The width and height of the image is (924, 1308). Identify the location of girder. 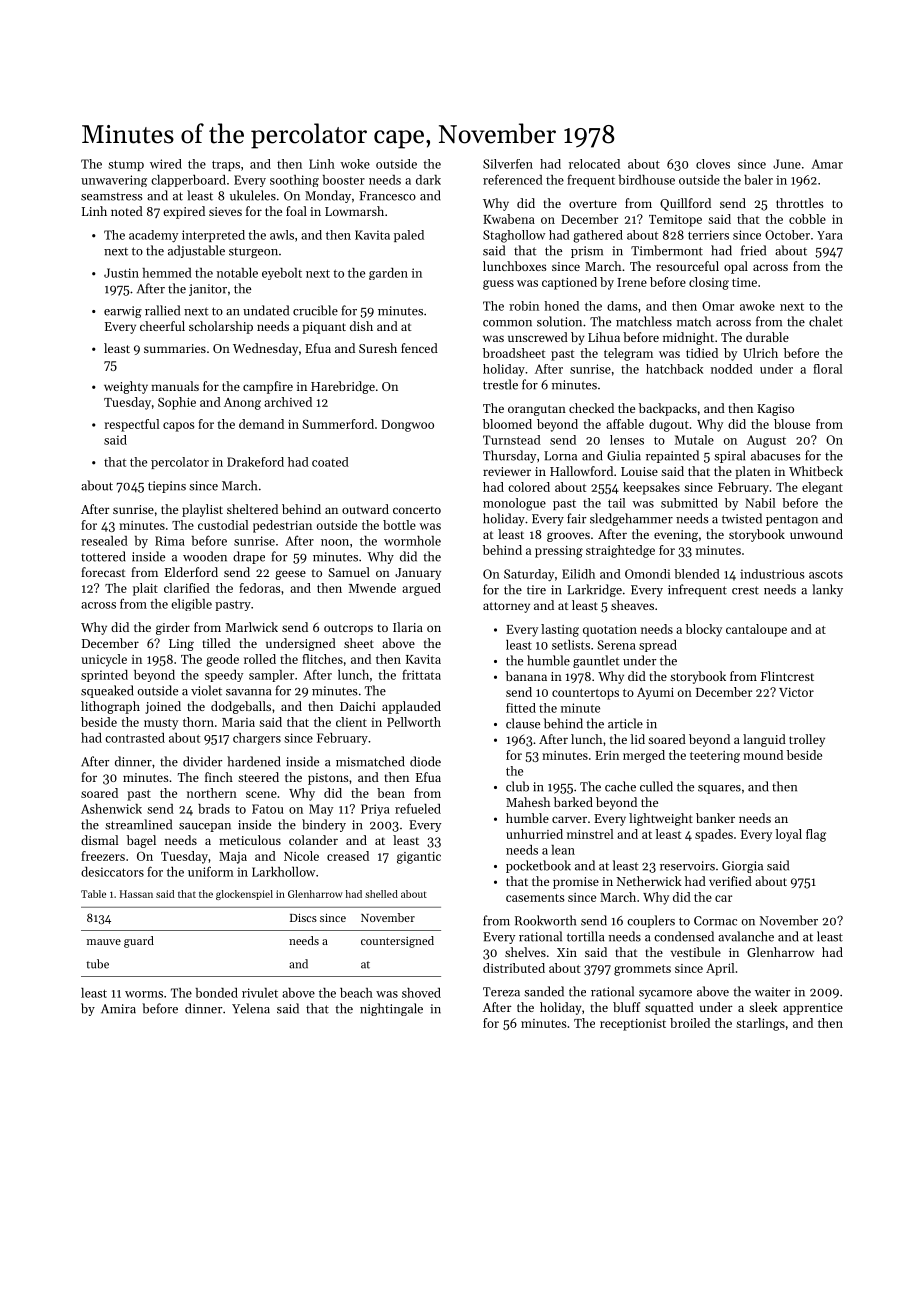
(173, 628).
